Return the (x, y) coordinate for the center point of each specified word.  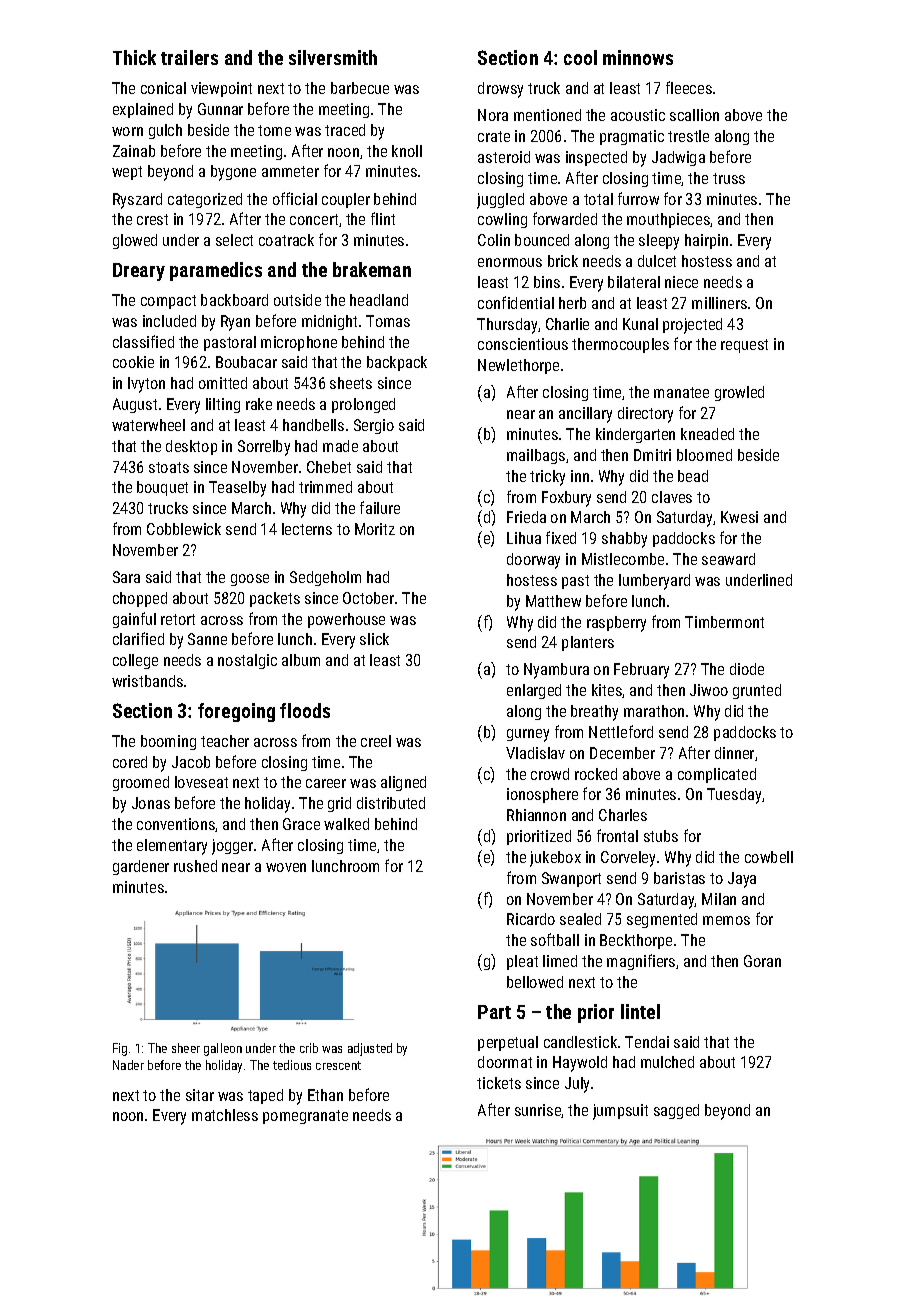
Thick (134, 57)
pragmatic (632, 137)
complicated (717, 775)
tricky (547, 478)
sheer (186, 1048)
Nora (493, 115)
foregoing (236, 712)
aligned (403, 783)
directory (645, 415)
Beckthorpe (636, 941)
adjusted (370, 1049)
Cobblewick (184, 529)
